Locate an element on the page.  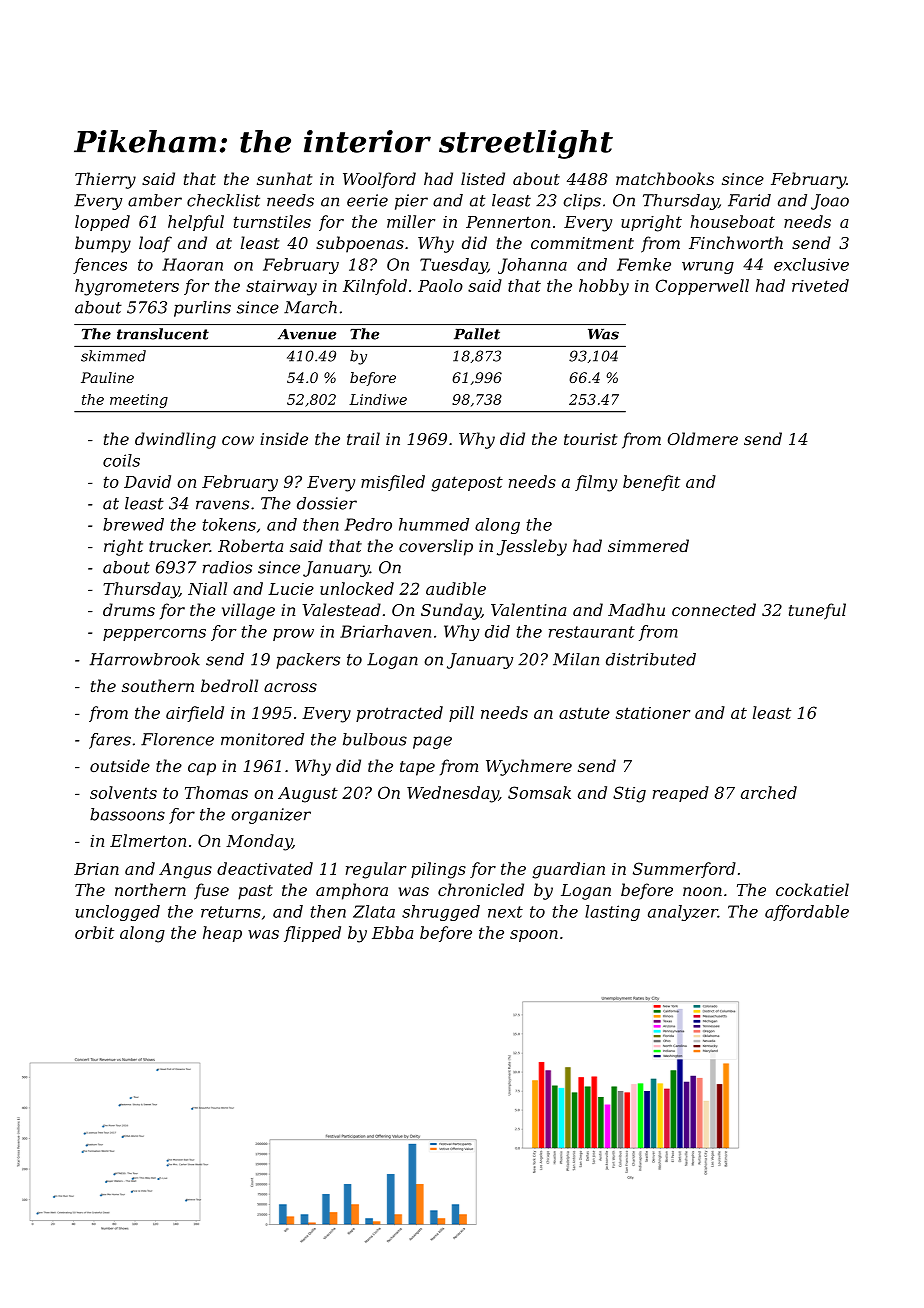
listed is located at coordinates (483, 178).
